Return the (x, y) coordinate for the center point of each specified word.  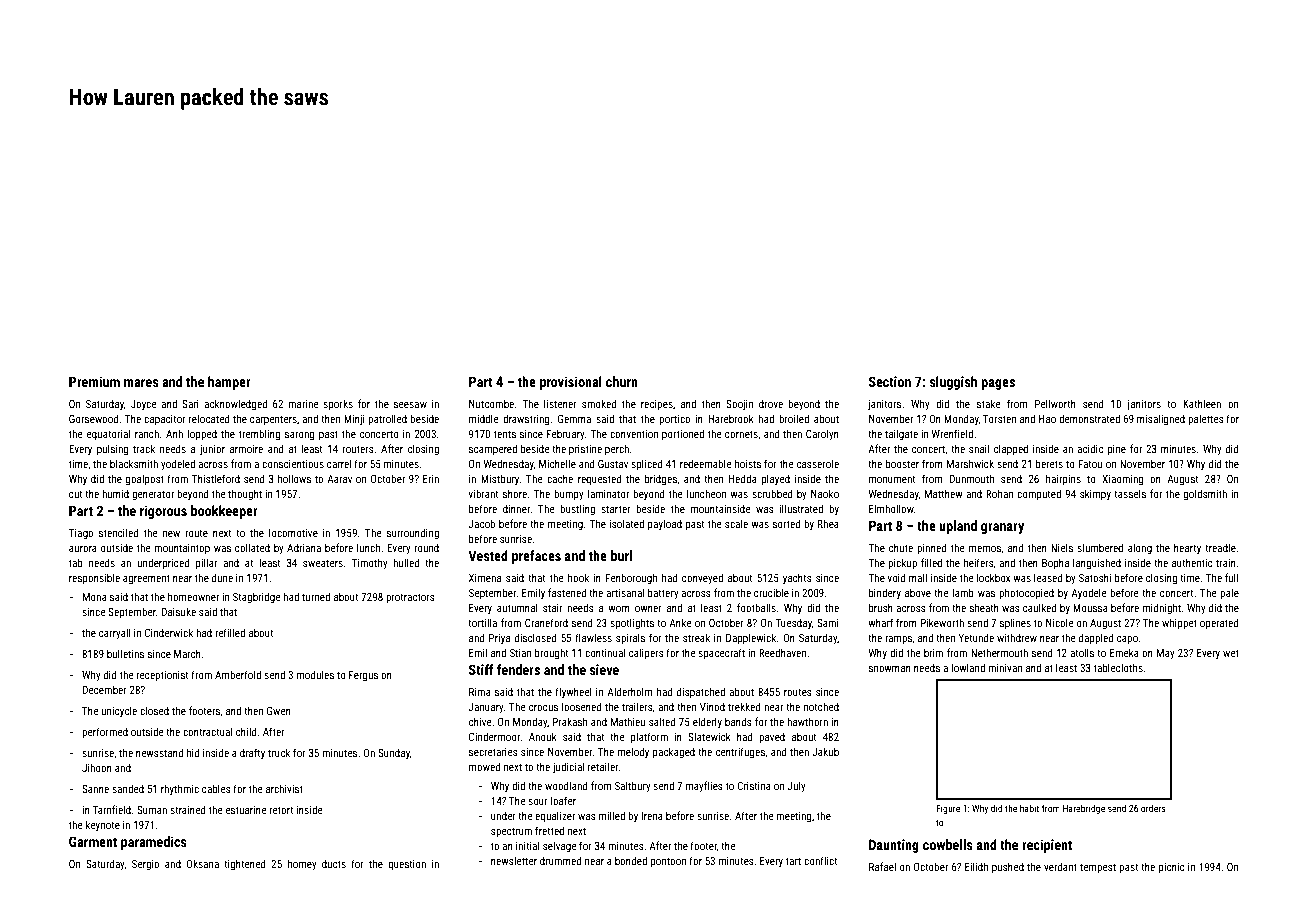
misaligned (1161, 419)
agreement (146, 579)
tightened (244, 864)
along (1140, 549)
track (144, 448)
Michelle (557, 463)
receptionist (162, 676)
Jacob (481, 523)
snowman (890, 669)
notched (821, 706)
